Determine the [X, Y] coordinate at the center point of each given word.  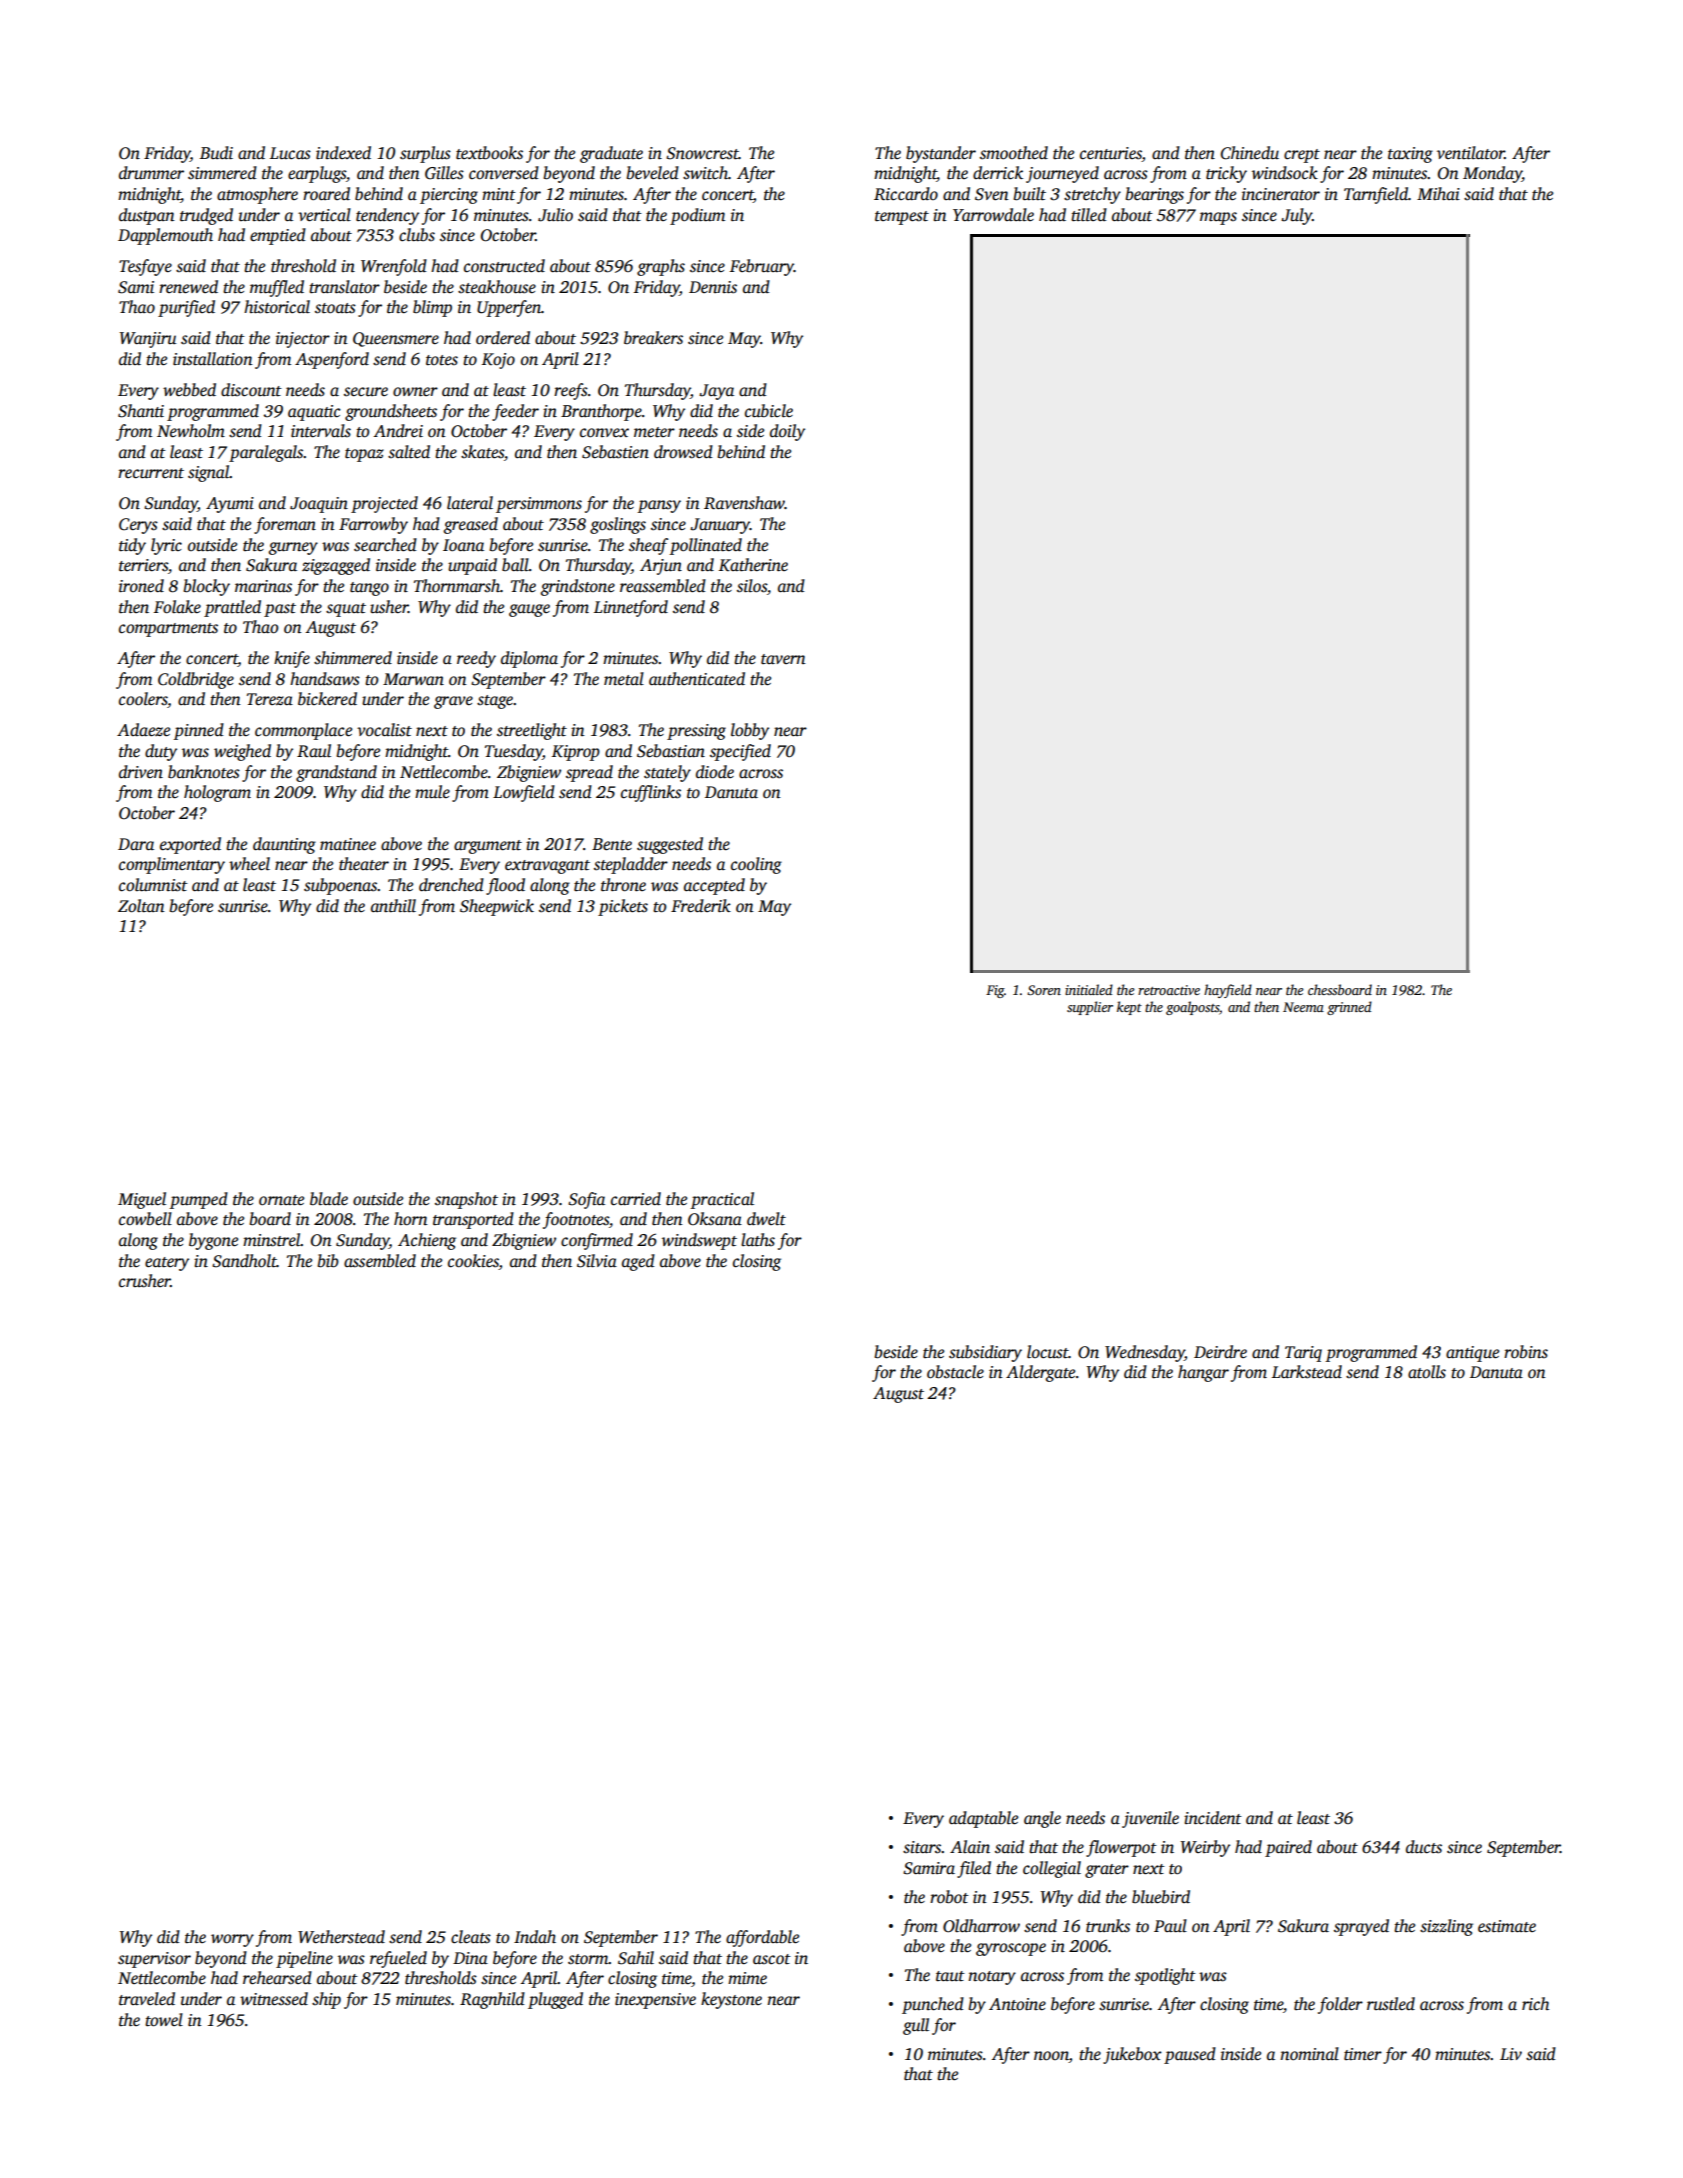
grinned [1349, 1008]
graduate [611, 154]
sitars [922, 1847]
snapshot [466, 1200]
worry [232, 1940]
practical [722, 1200]
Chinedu [1250, 153]
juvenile [1150, 1819]
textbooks [489, 153]
